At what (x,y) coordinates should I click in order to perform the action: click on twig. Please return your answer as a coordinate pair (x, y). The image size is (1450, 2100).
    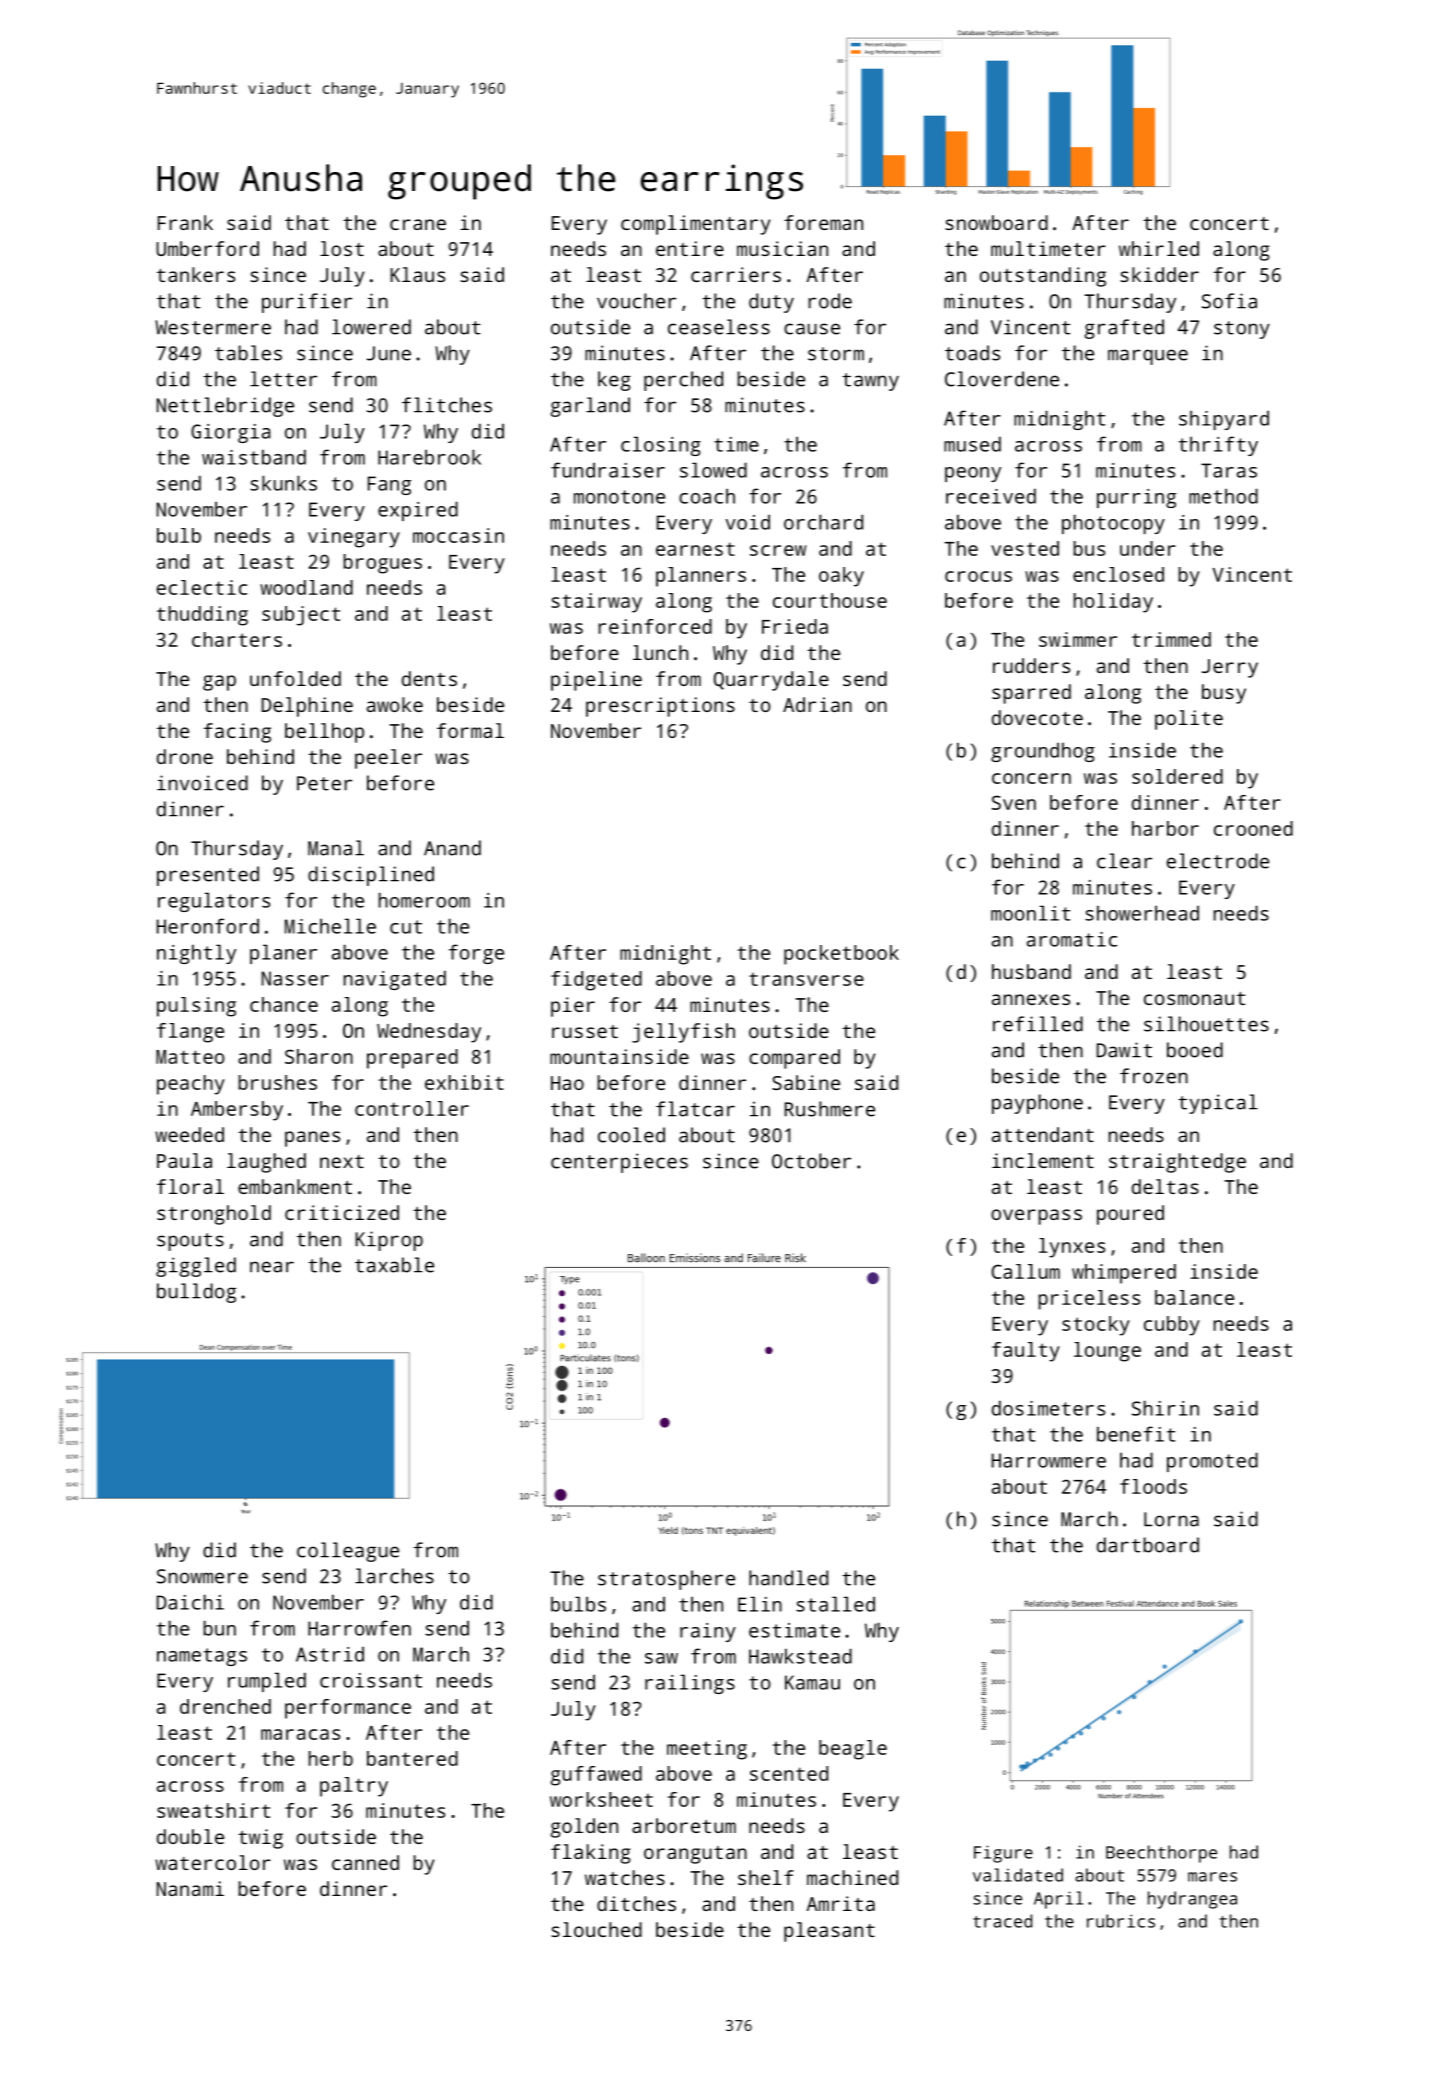
    Looking at the image, I should click on (260, 1839).
